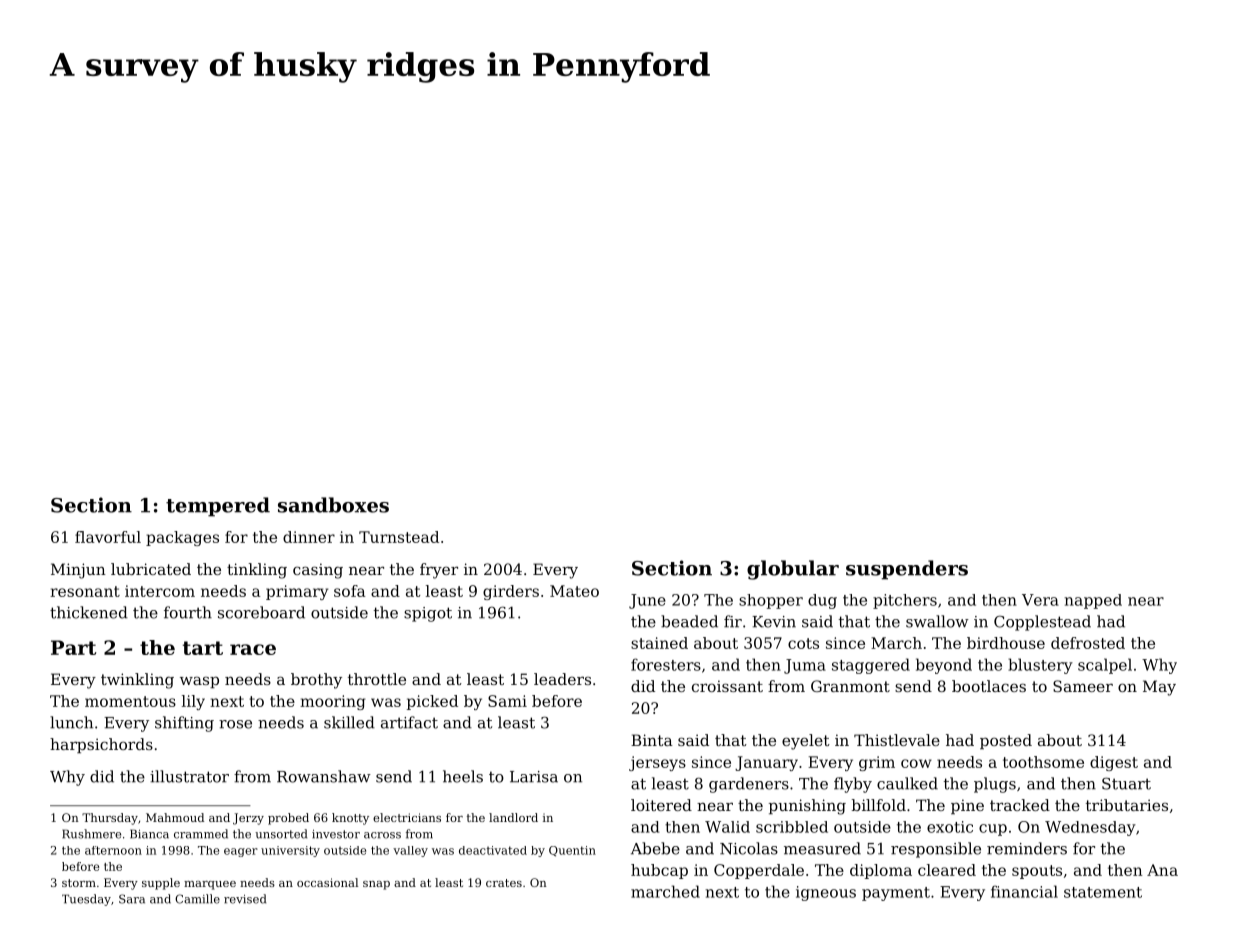 This document has width=1233, height=952. I want to click on leaders, so click(562, 679).
